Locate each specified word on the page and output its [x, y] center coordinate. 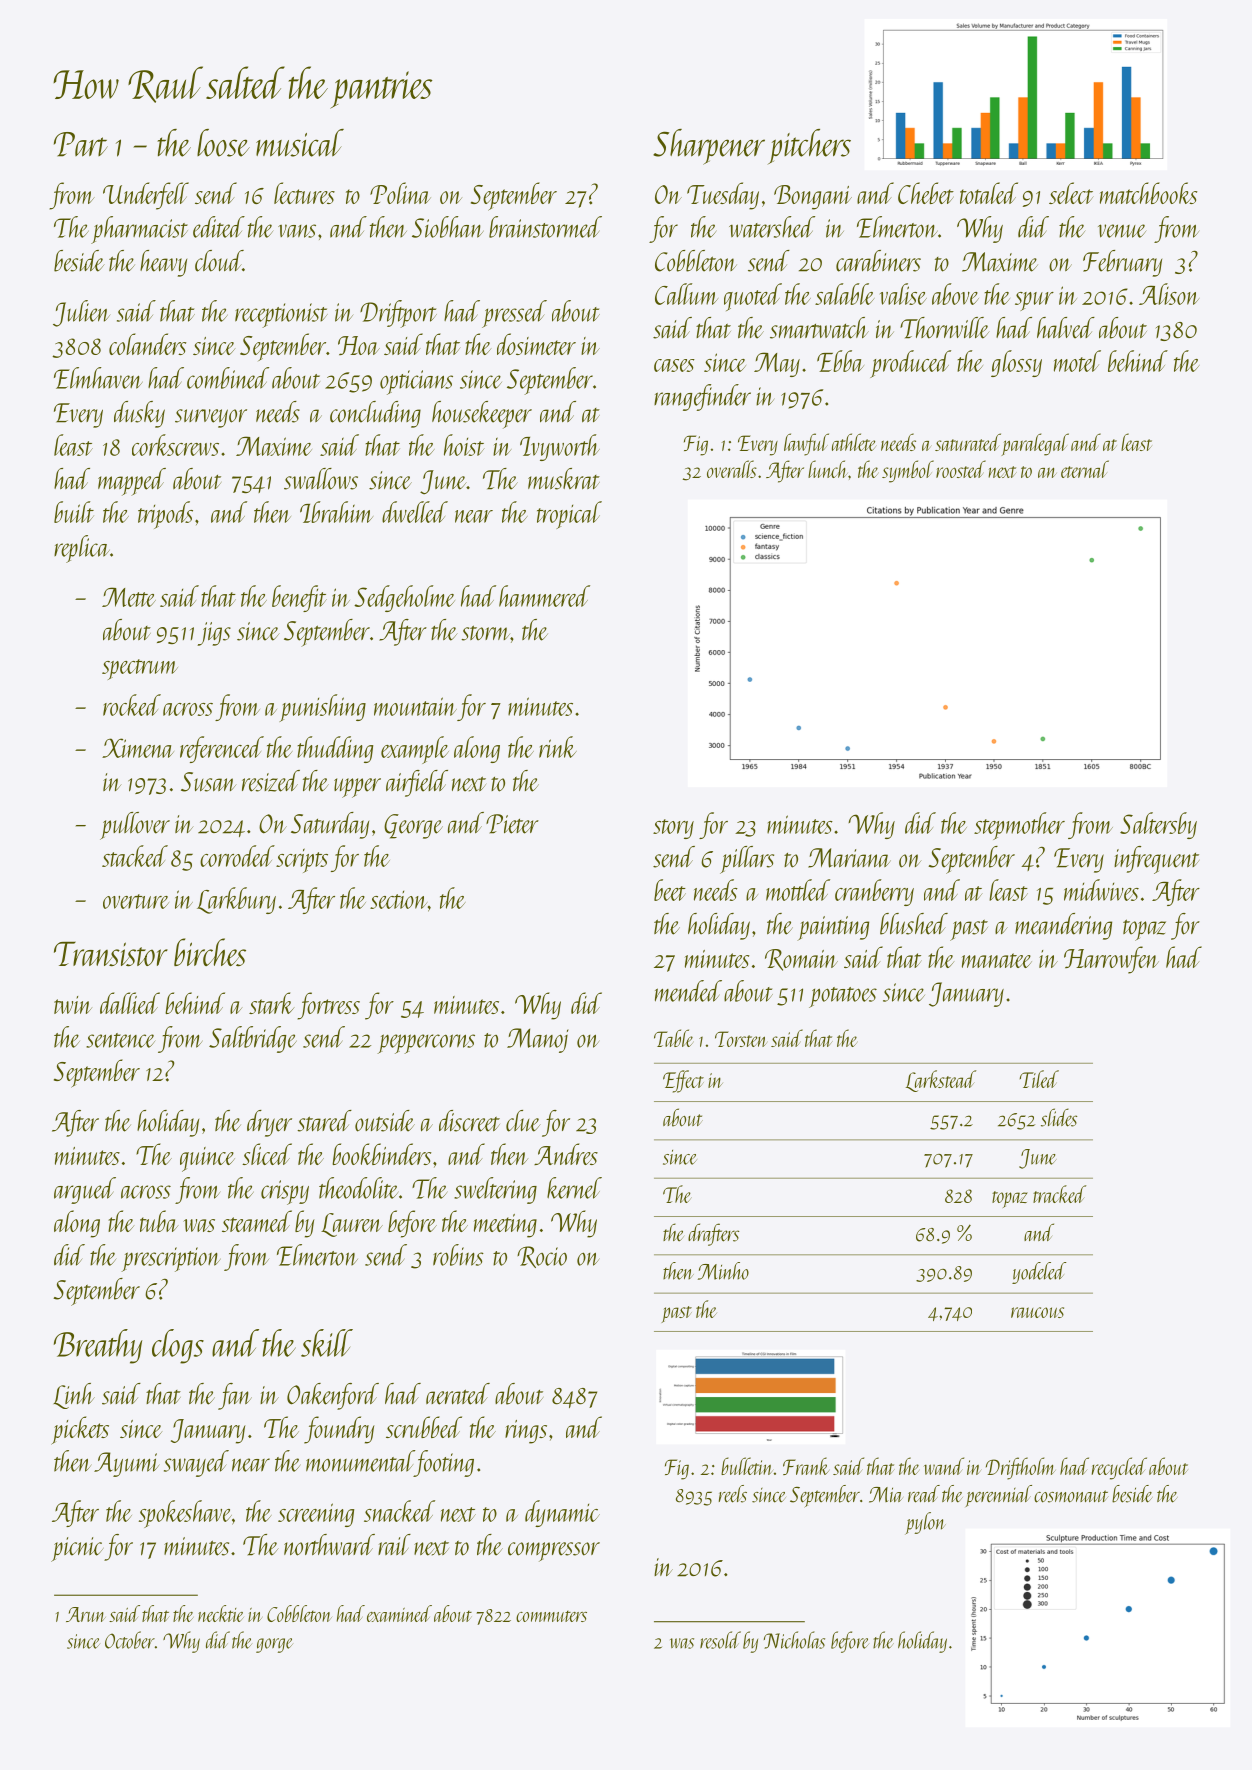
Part [81, 144]
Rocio [542, 1257]
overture [136, 901]
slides [1059, 1117]
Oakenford [333, 1396]
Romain [801, 960]
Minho [723, 1271]
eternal [1085, 469]
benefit [299, 598]
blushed [914, 924]
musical [300, 143]
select [1071, 193]
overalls [732, 469]
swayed [196, 1463]
